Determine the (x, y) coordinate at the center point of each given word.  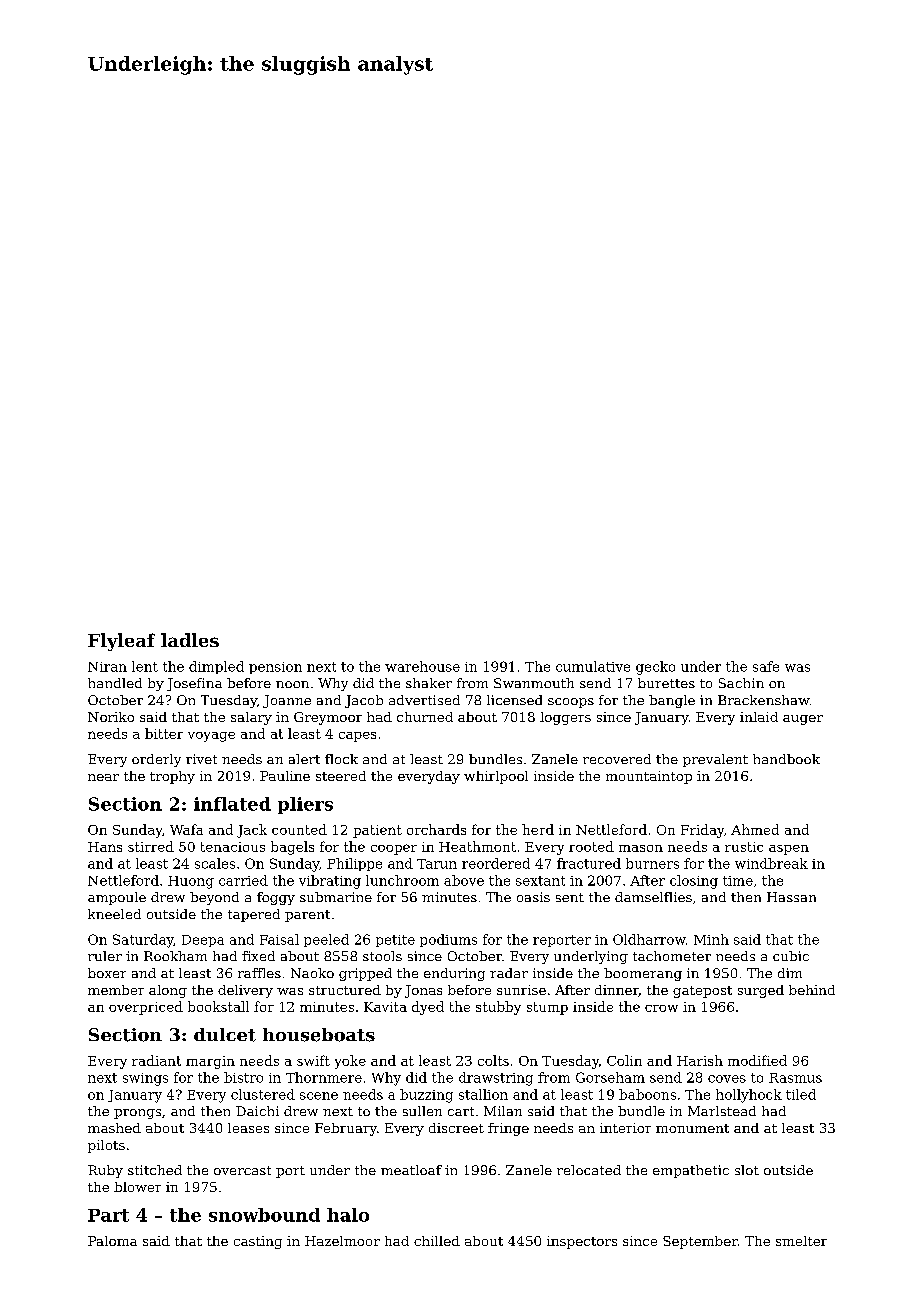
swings (145, 1079)
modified (757, 1060)
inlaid (759, 717)
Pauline (285, 776)
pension (275, 668)
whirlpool (496, 777)
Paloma (112, 1241)
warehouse (422, 666)
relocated (589, 1170)
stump (547, 1008)
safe (766, 666)
